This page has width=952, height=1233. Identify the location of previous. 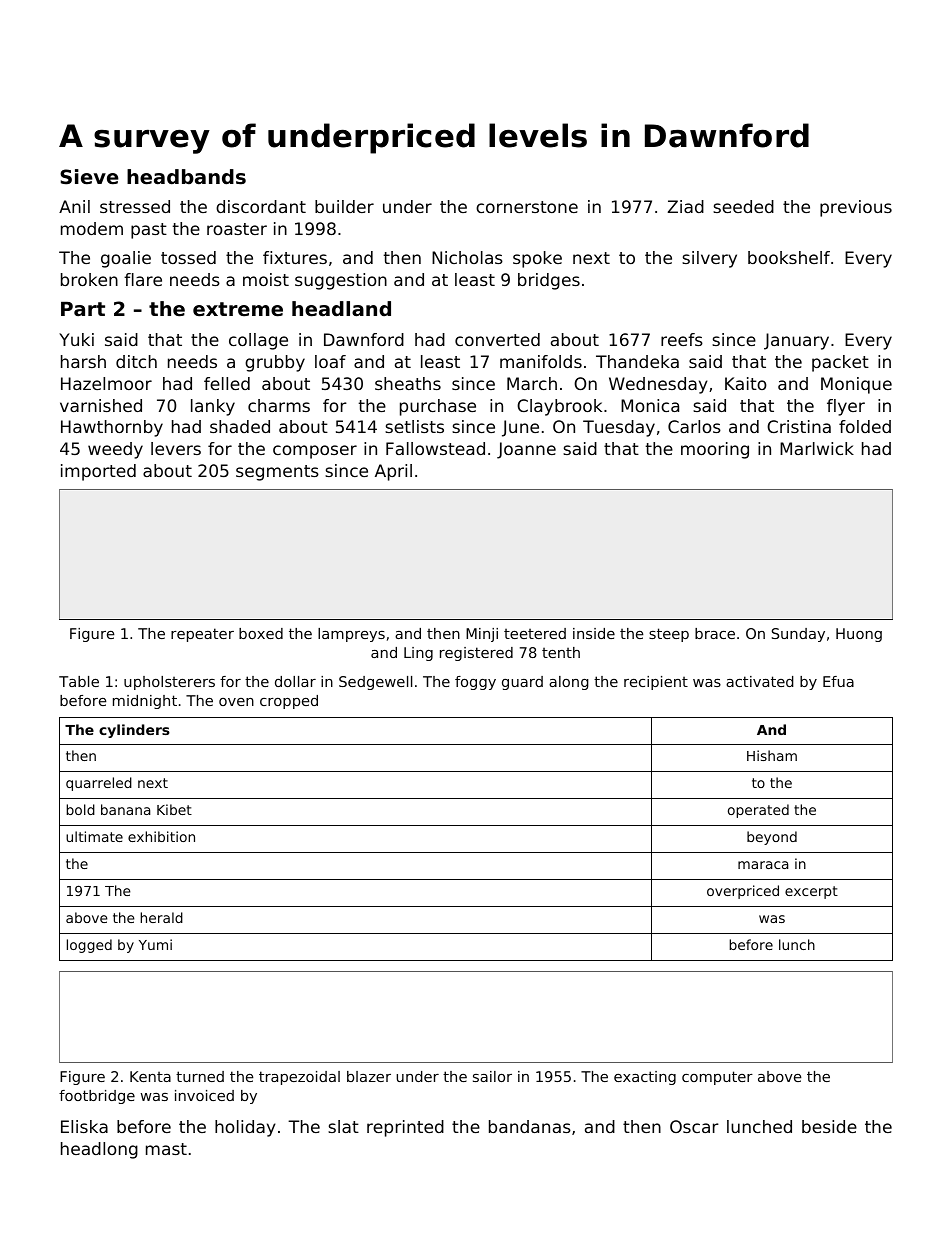
(856, 208).
